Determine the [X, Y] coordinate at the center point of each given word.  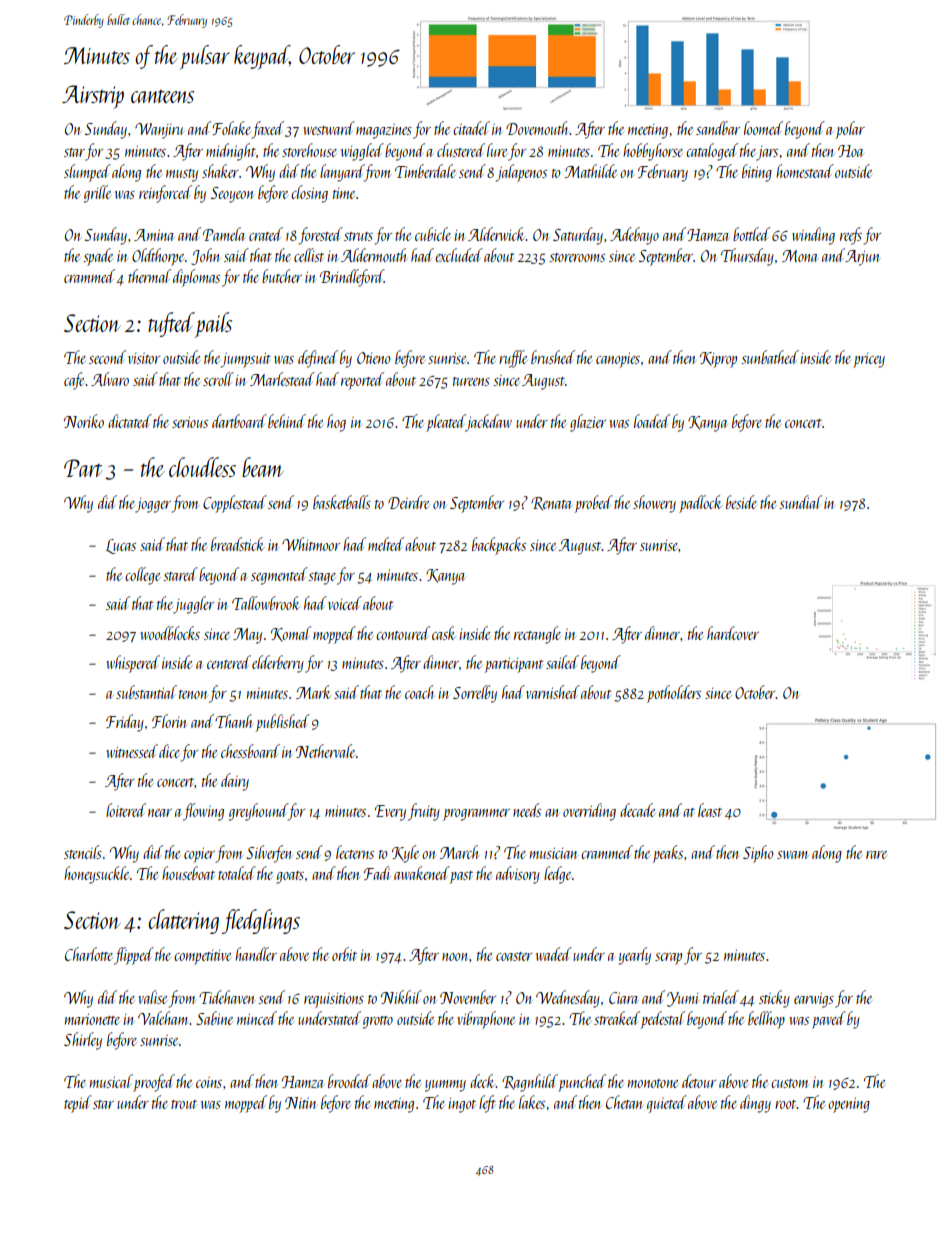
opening [849, 1105]
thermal [149, 276]
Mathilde [591, 171]
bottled [751, 234]
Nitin [300, 1103]
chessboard [250, 751]
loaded [652, 421]
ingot [462, 1105]
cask [444, 633]
